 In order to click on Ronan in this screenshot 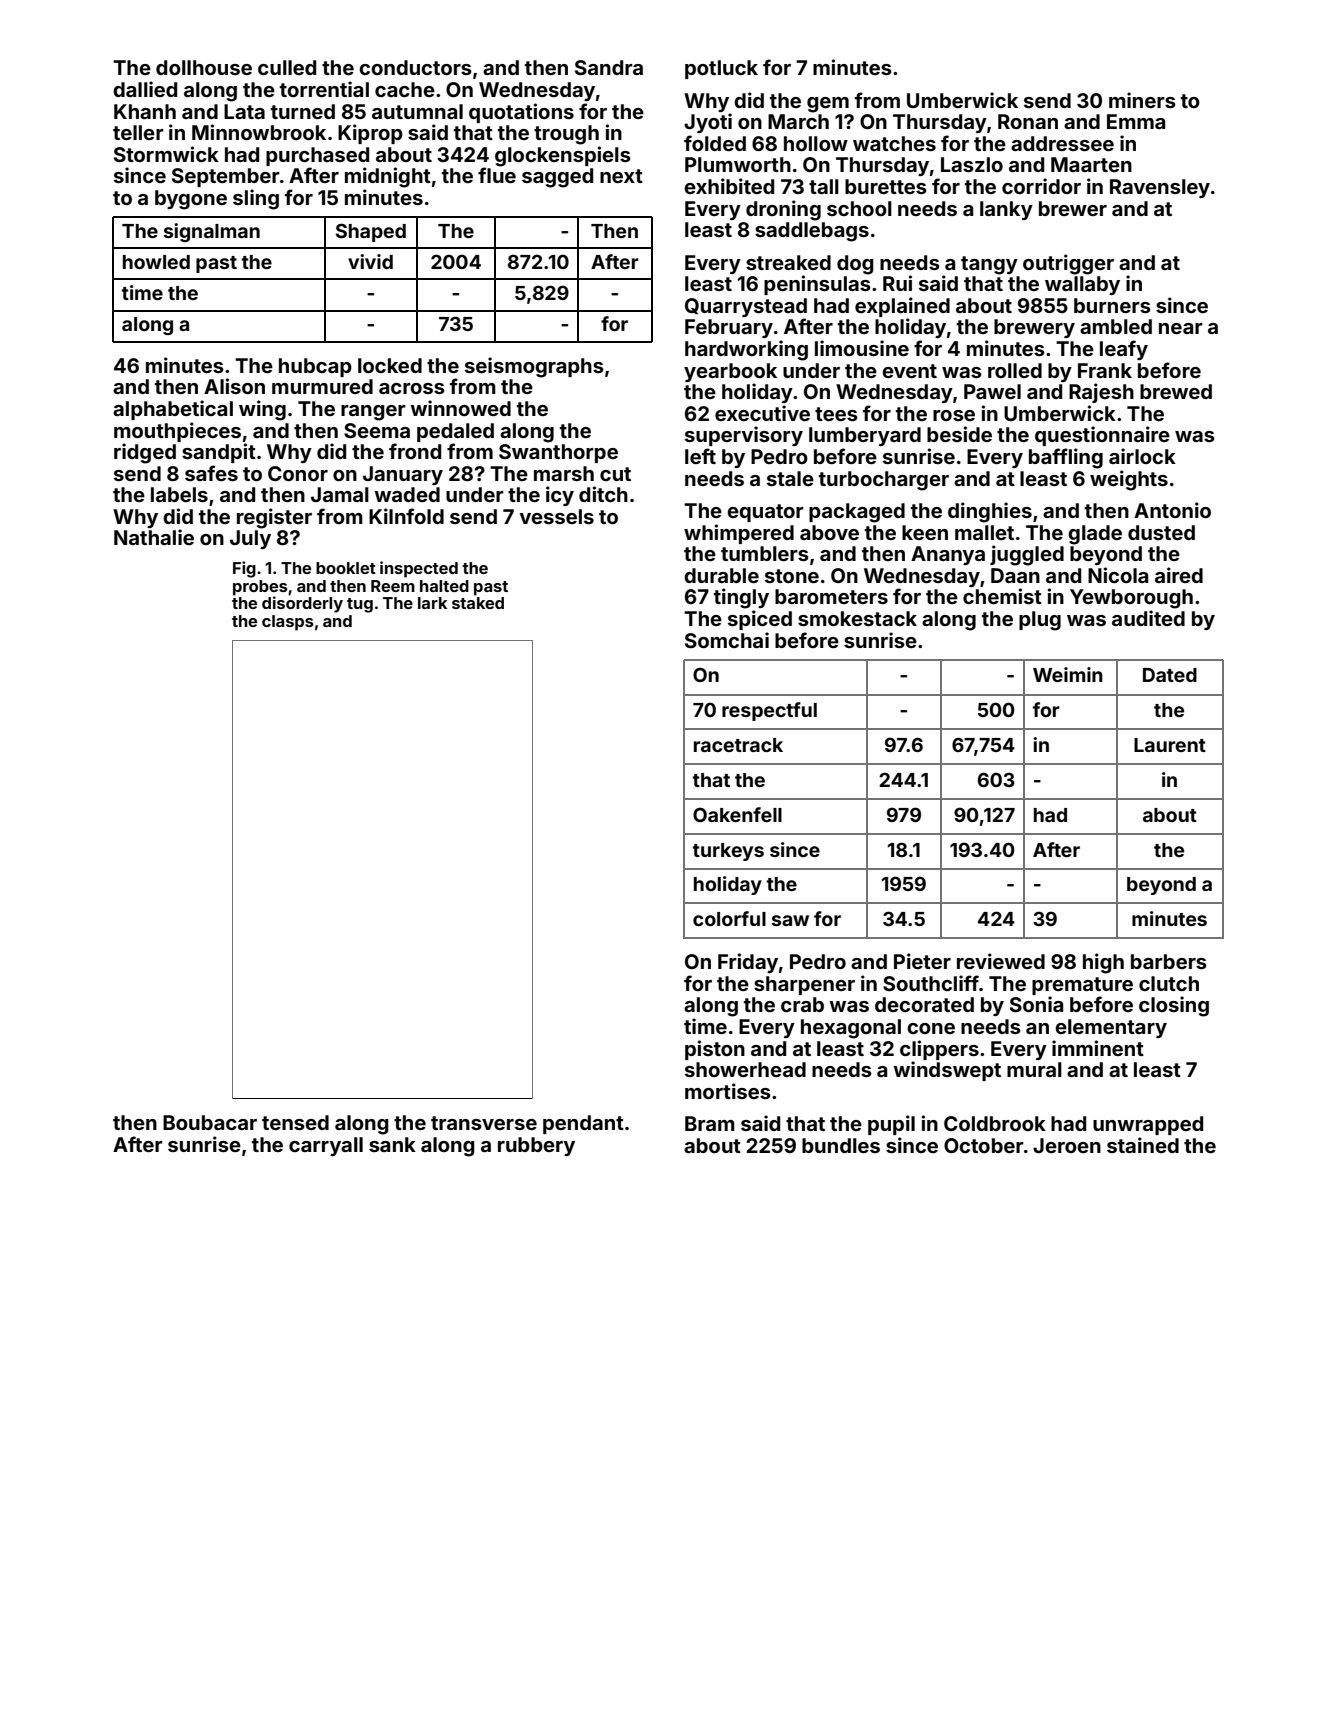, I will do `click(1028, 121)`.
